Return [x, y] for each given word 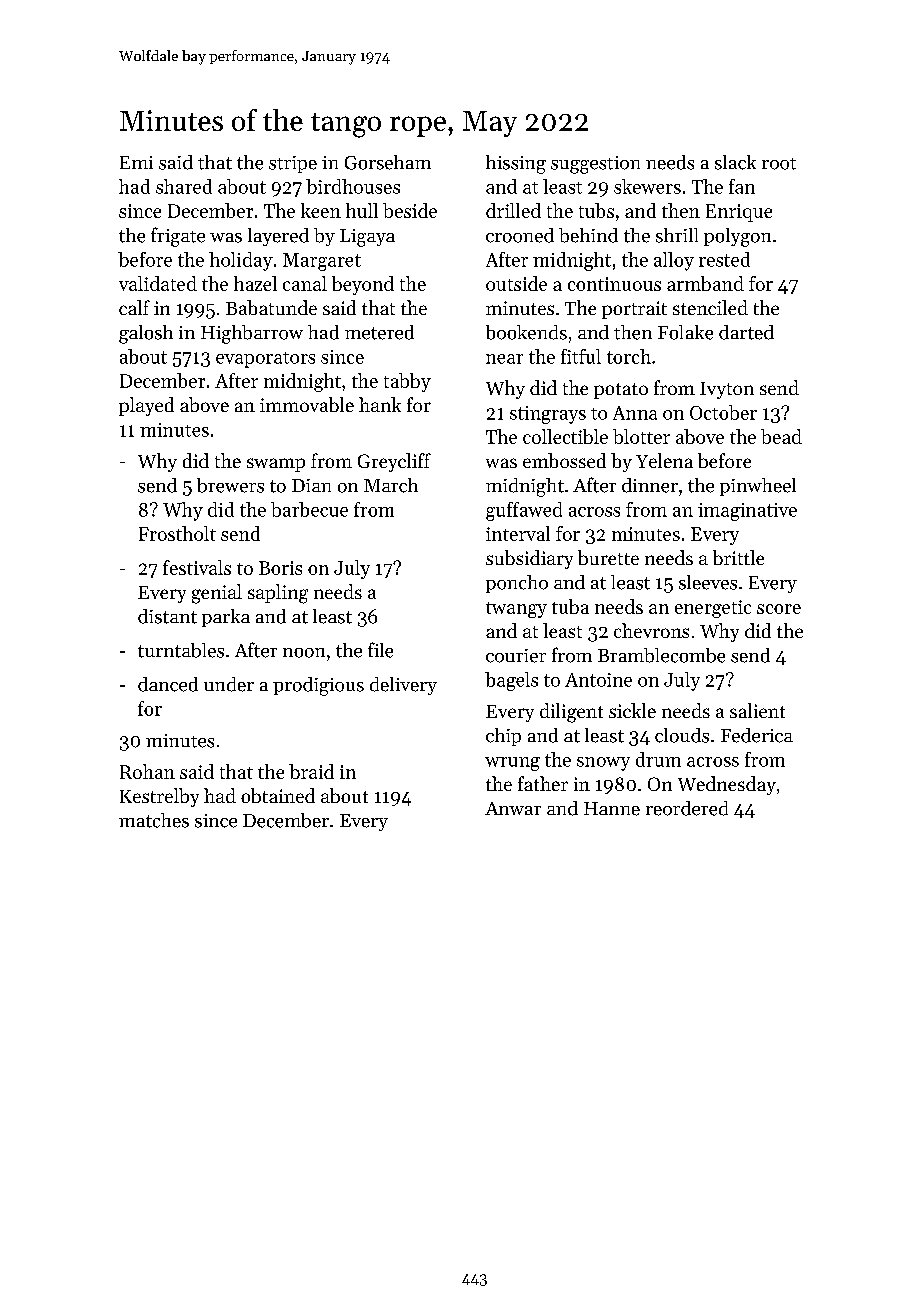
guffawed [524, 511]
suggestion [595, 165]
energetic [713, 609]
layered [278, 237]
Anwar [513, 808]
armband [705, 283]
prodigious [318, 686]
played [146, 406]
